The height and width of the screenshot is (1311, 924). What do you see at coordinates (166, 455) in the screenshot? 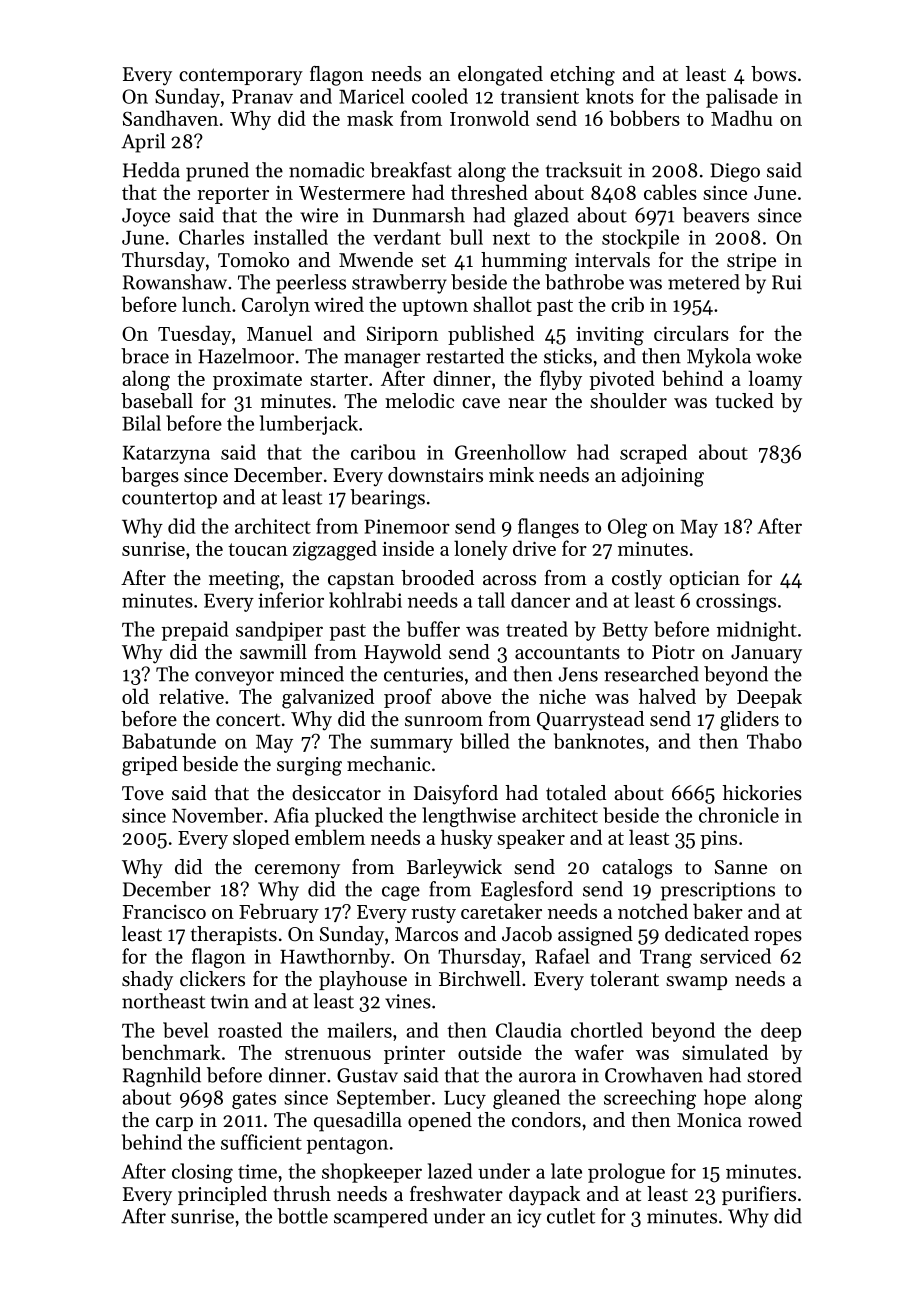
I see `Katarzyna` at bounding box center [166, 455].
